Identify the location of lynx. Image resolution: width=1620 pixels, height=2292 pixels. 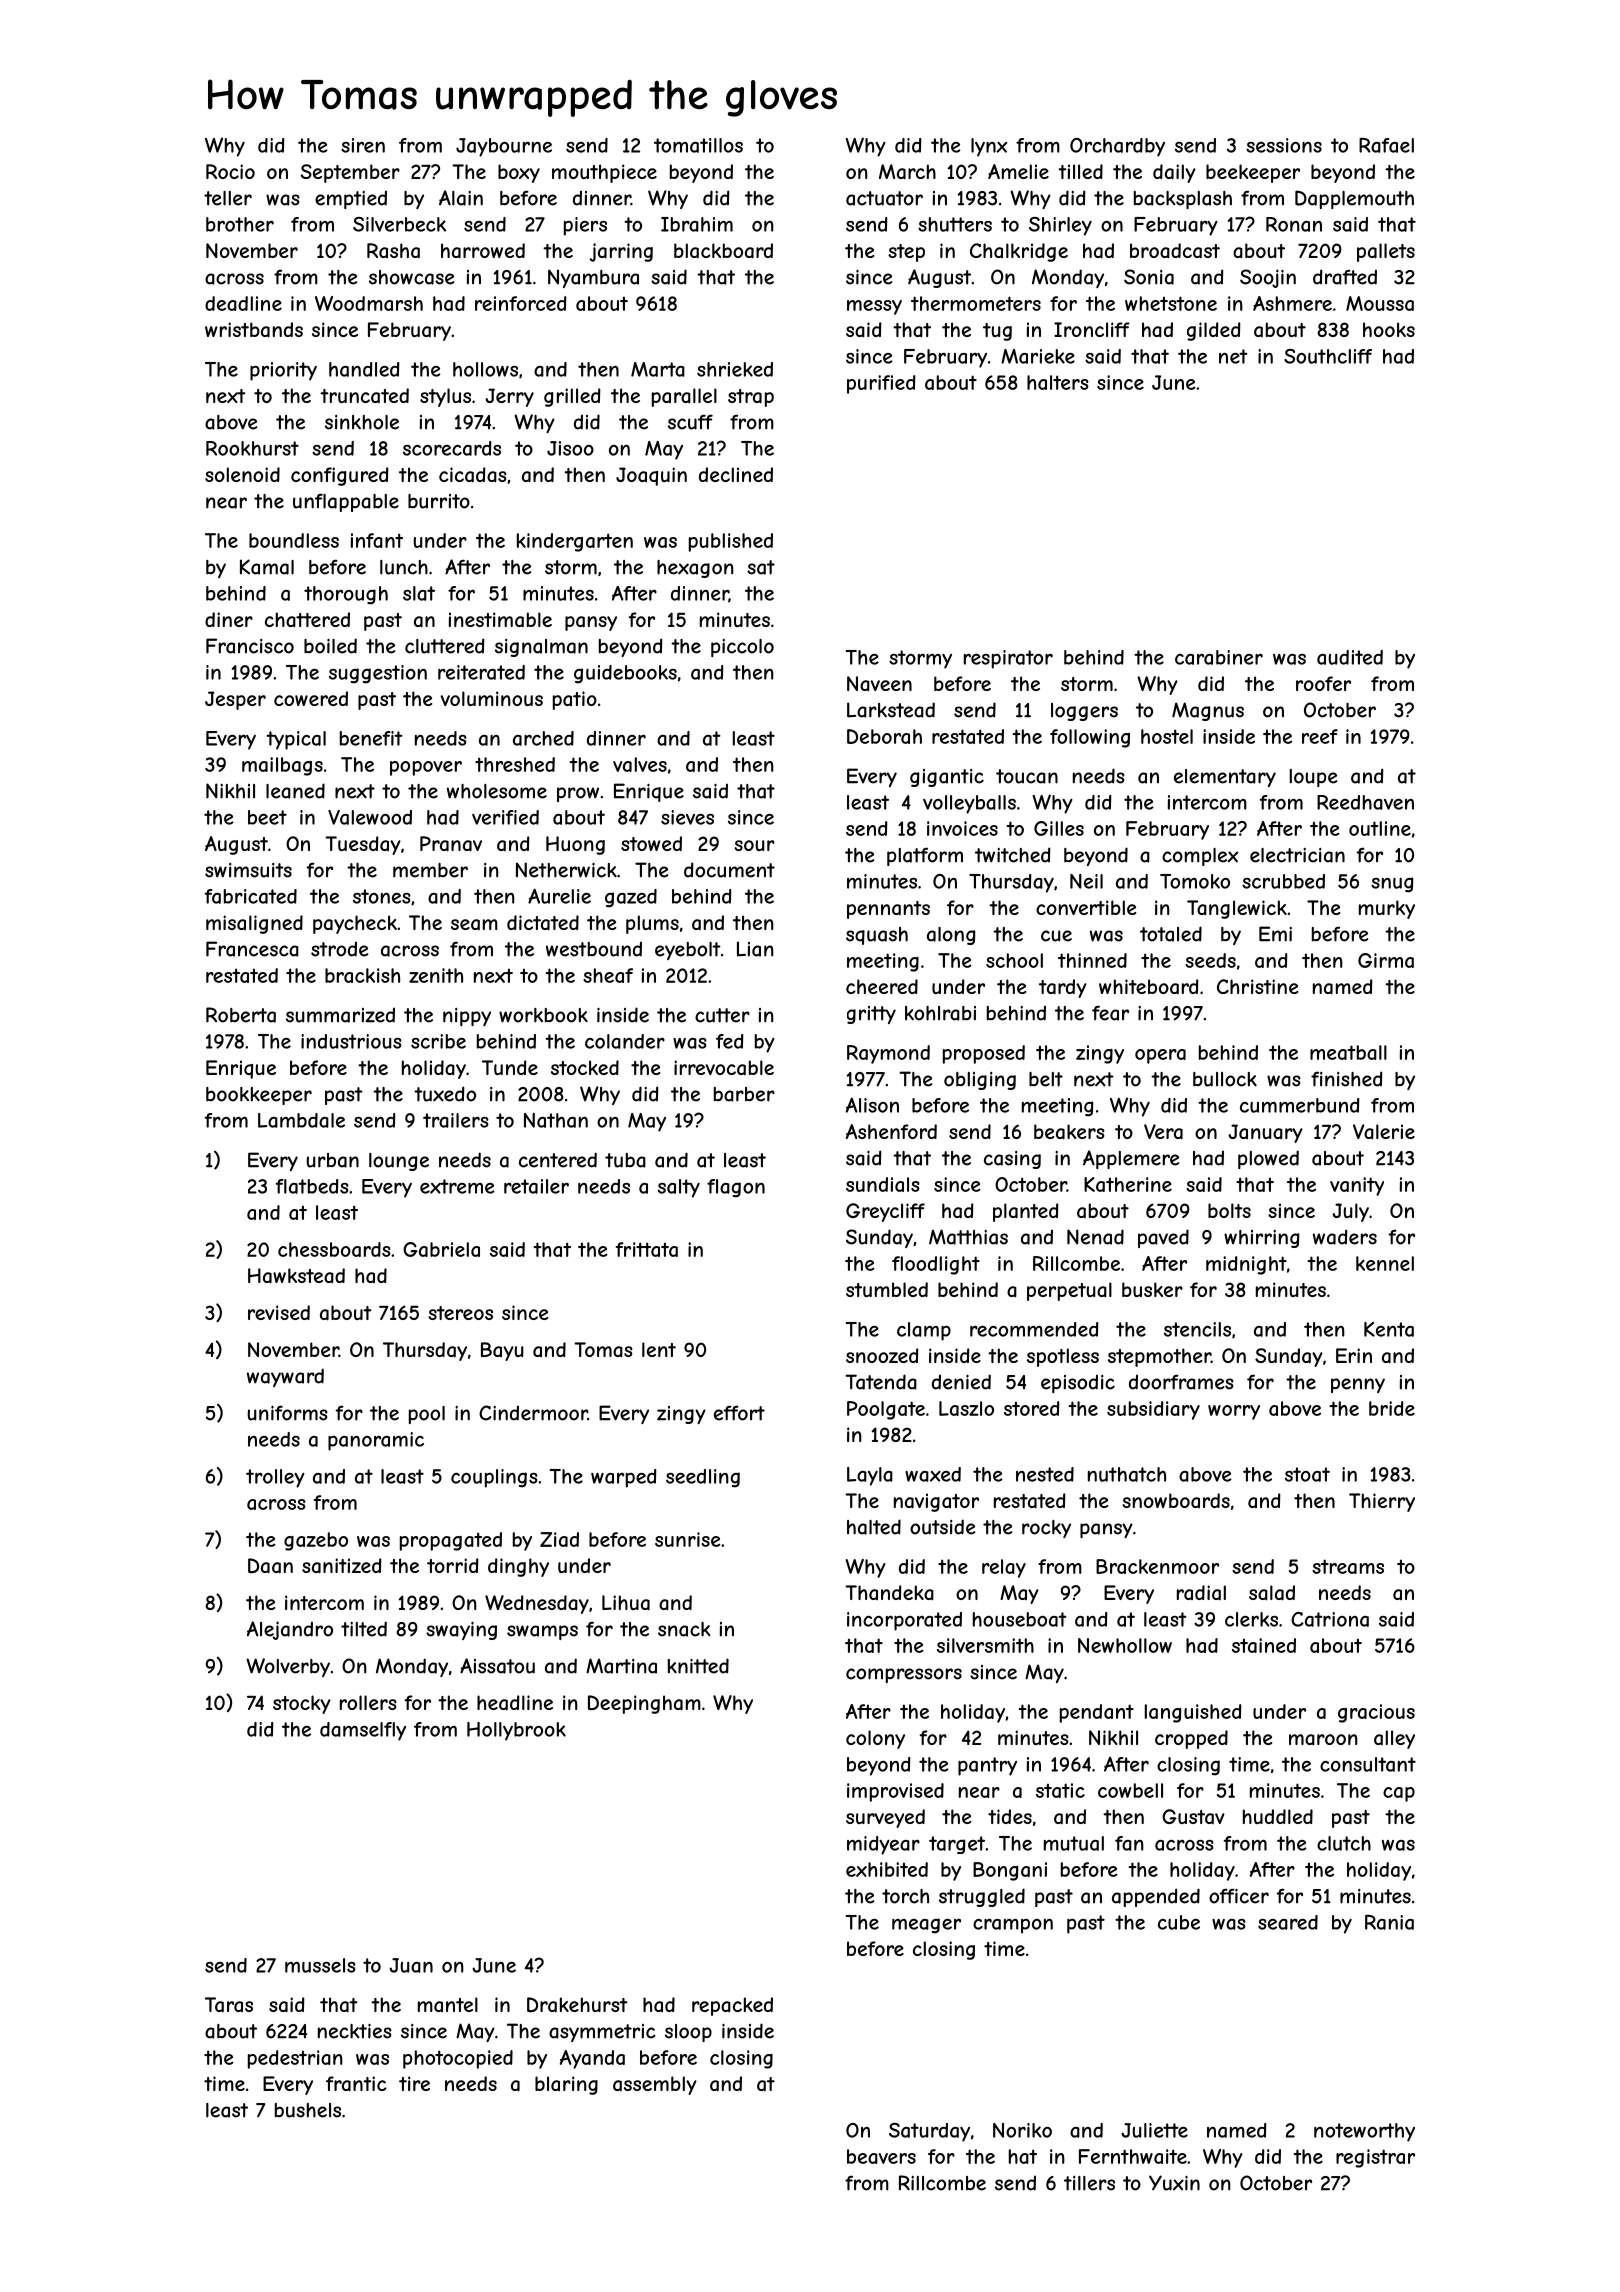
(989, 147).
